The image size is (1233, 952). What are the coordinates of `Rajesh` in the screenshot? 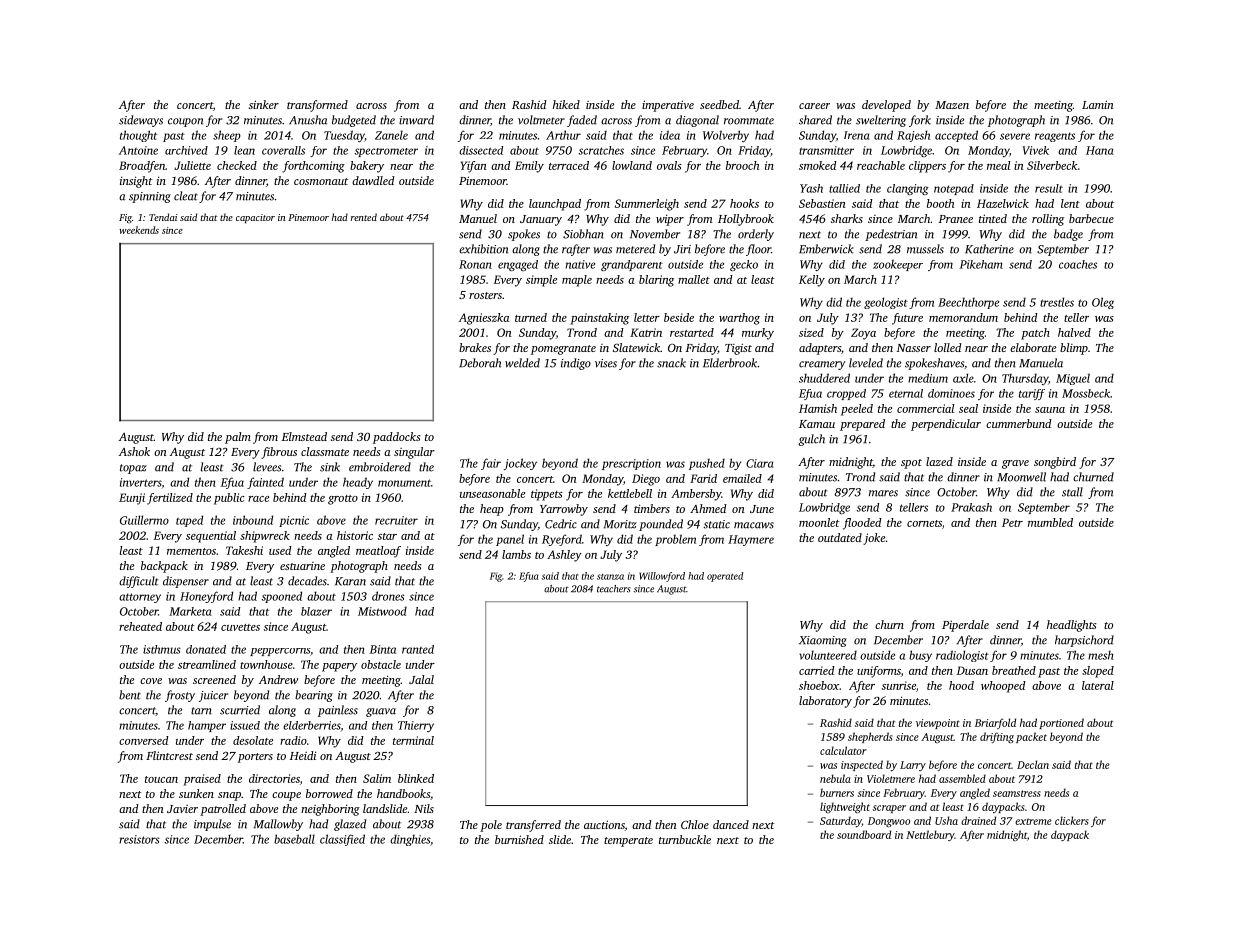 It's located at (913, 136).
